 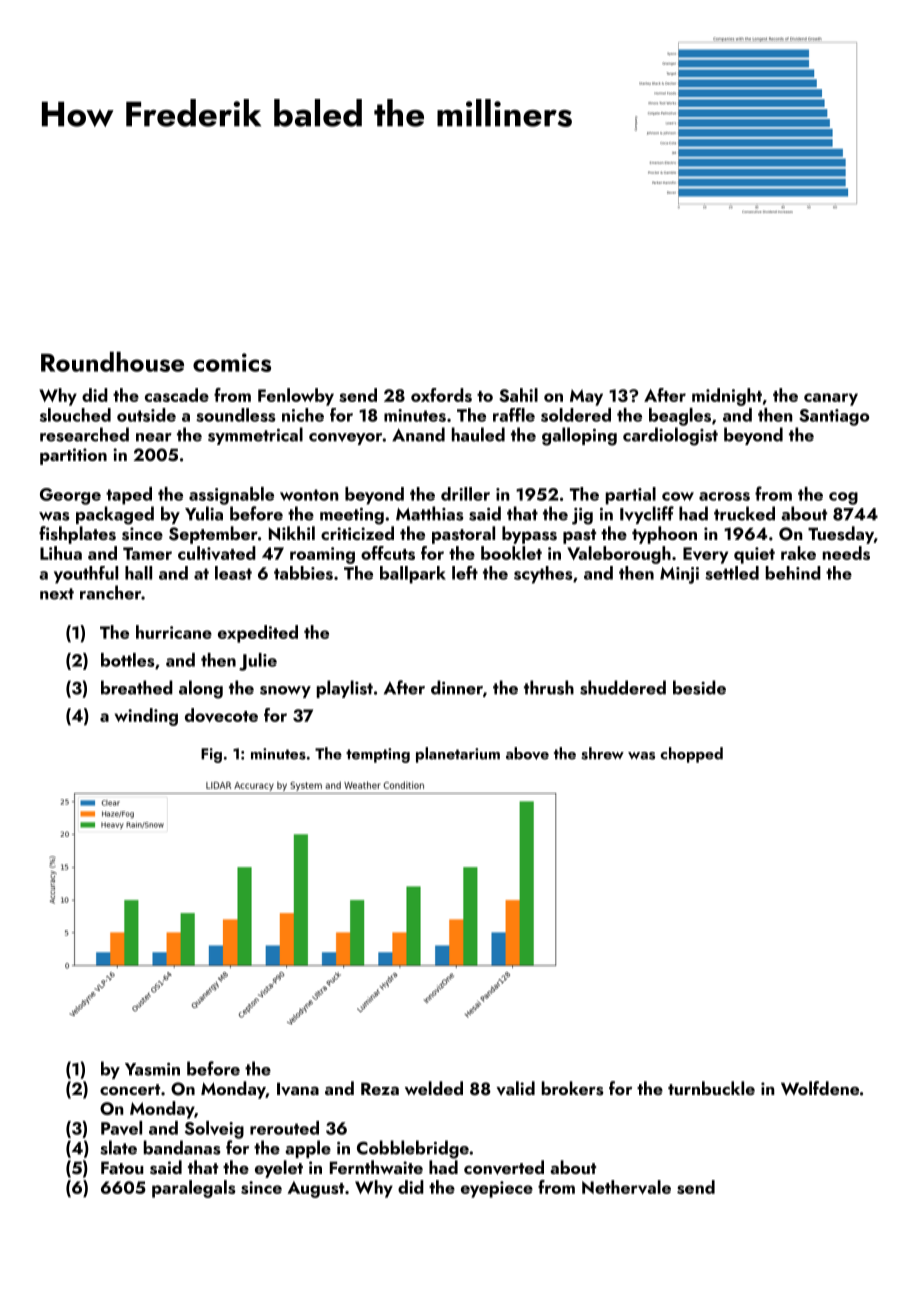 What do you see at coordinates (217, 553) in the document?
I see `cultivated` at bounding box center [217, 553].
